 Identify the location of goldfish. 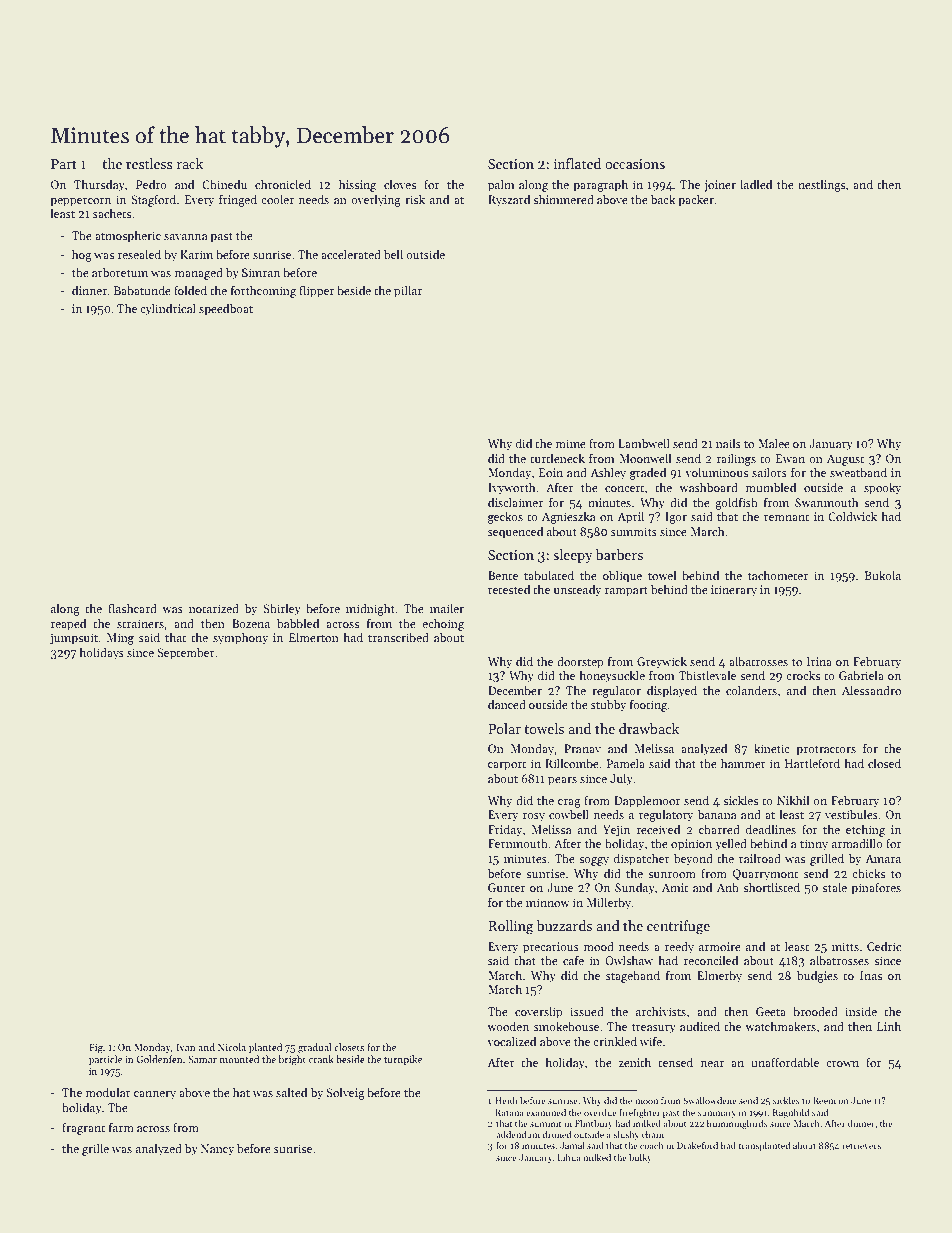
(736, 504).
